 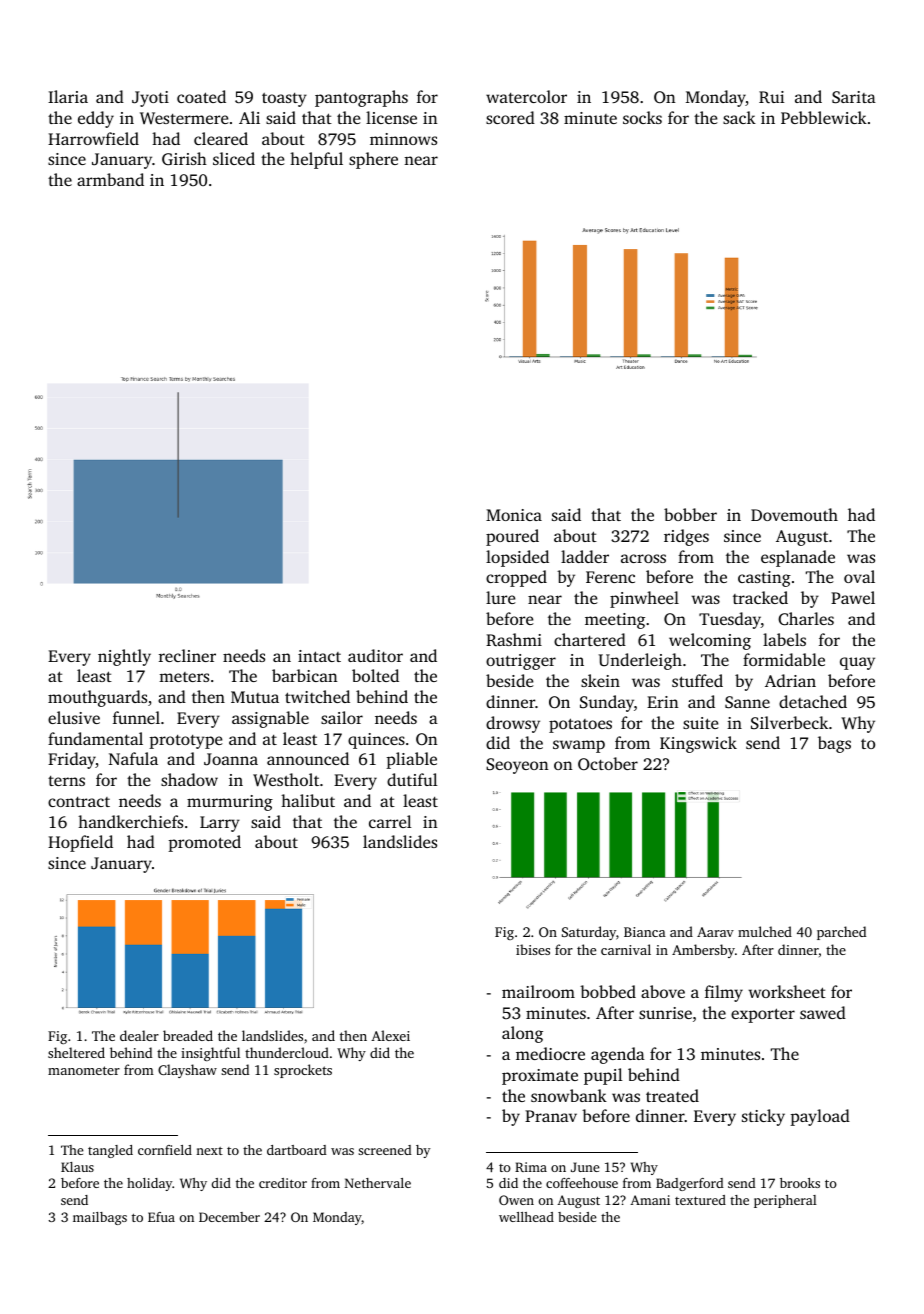 What do you see at coordinates (204, 843) in the screenshot?
I see `promoted` at bounding box center [204, 843].
